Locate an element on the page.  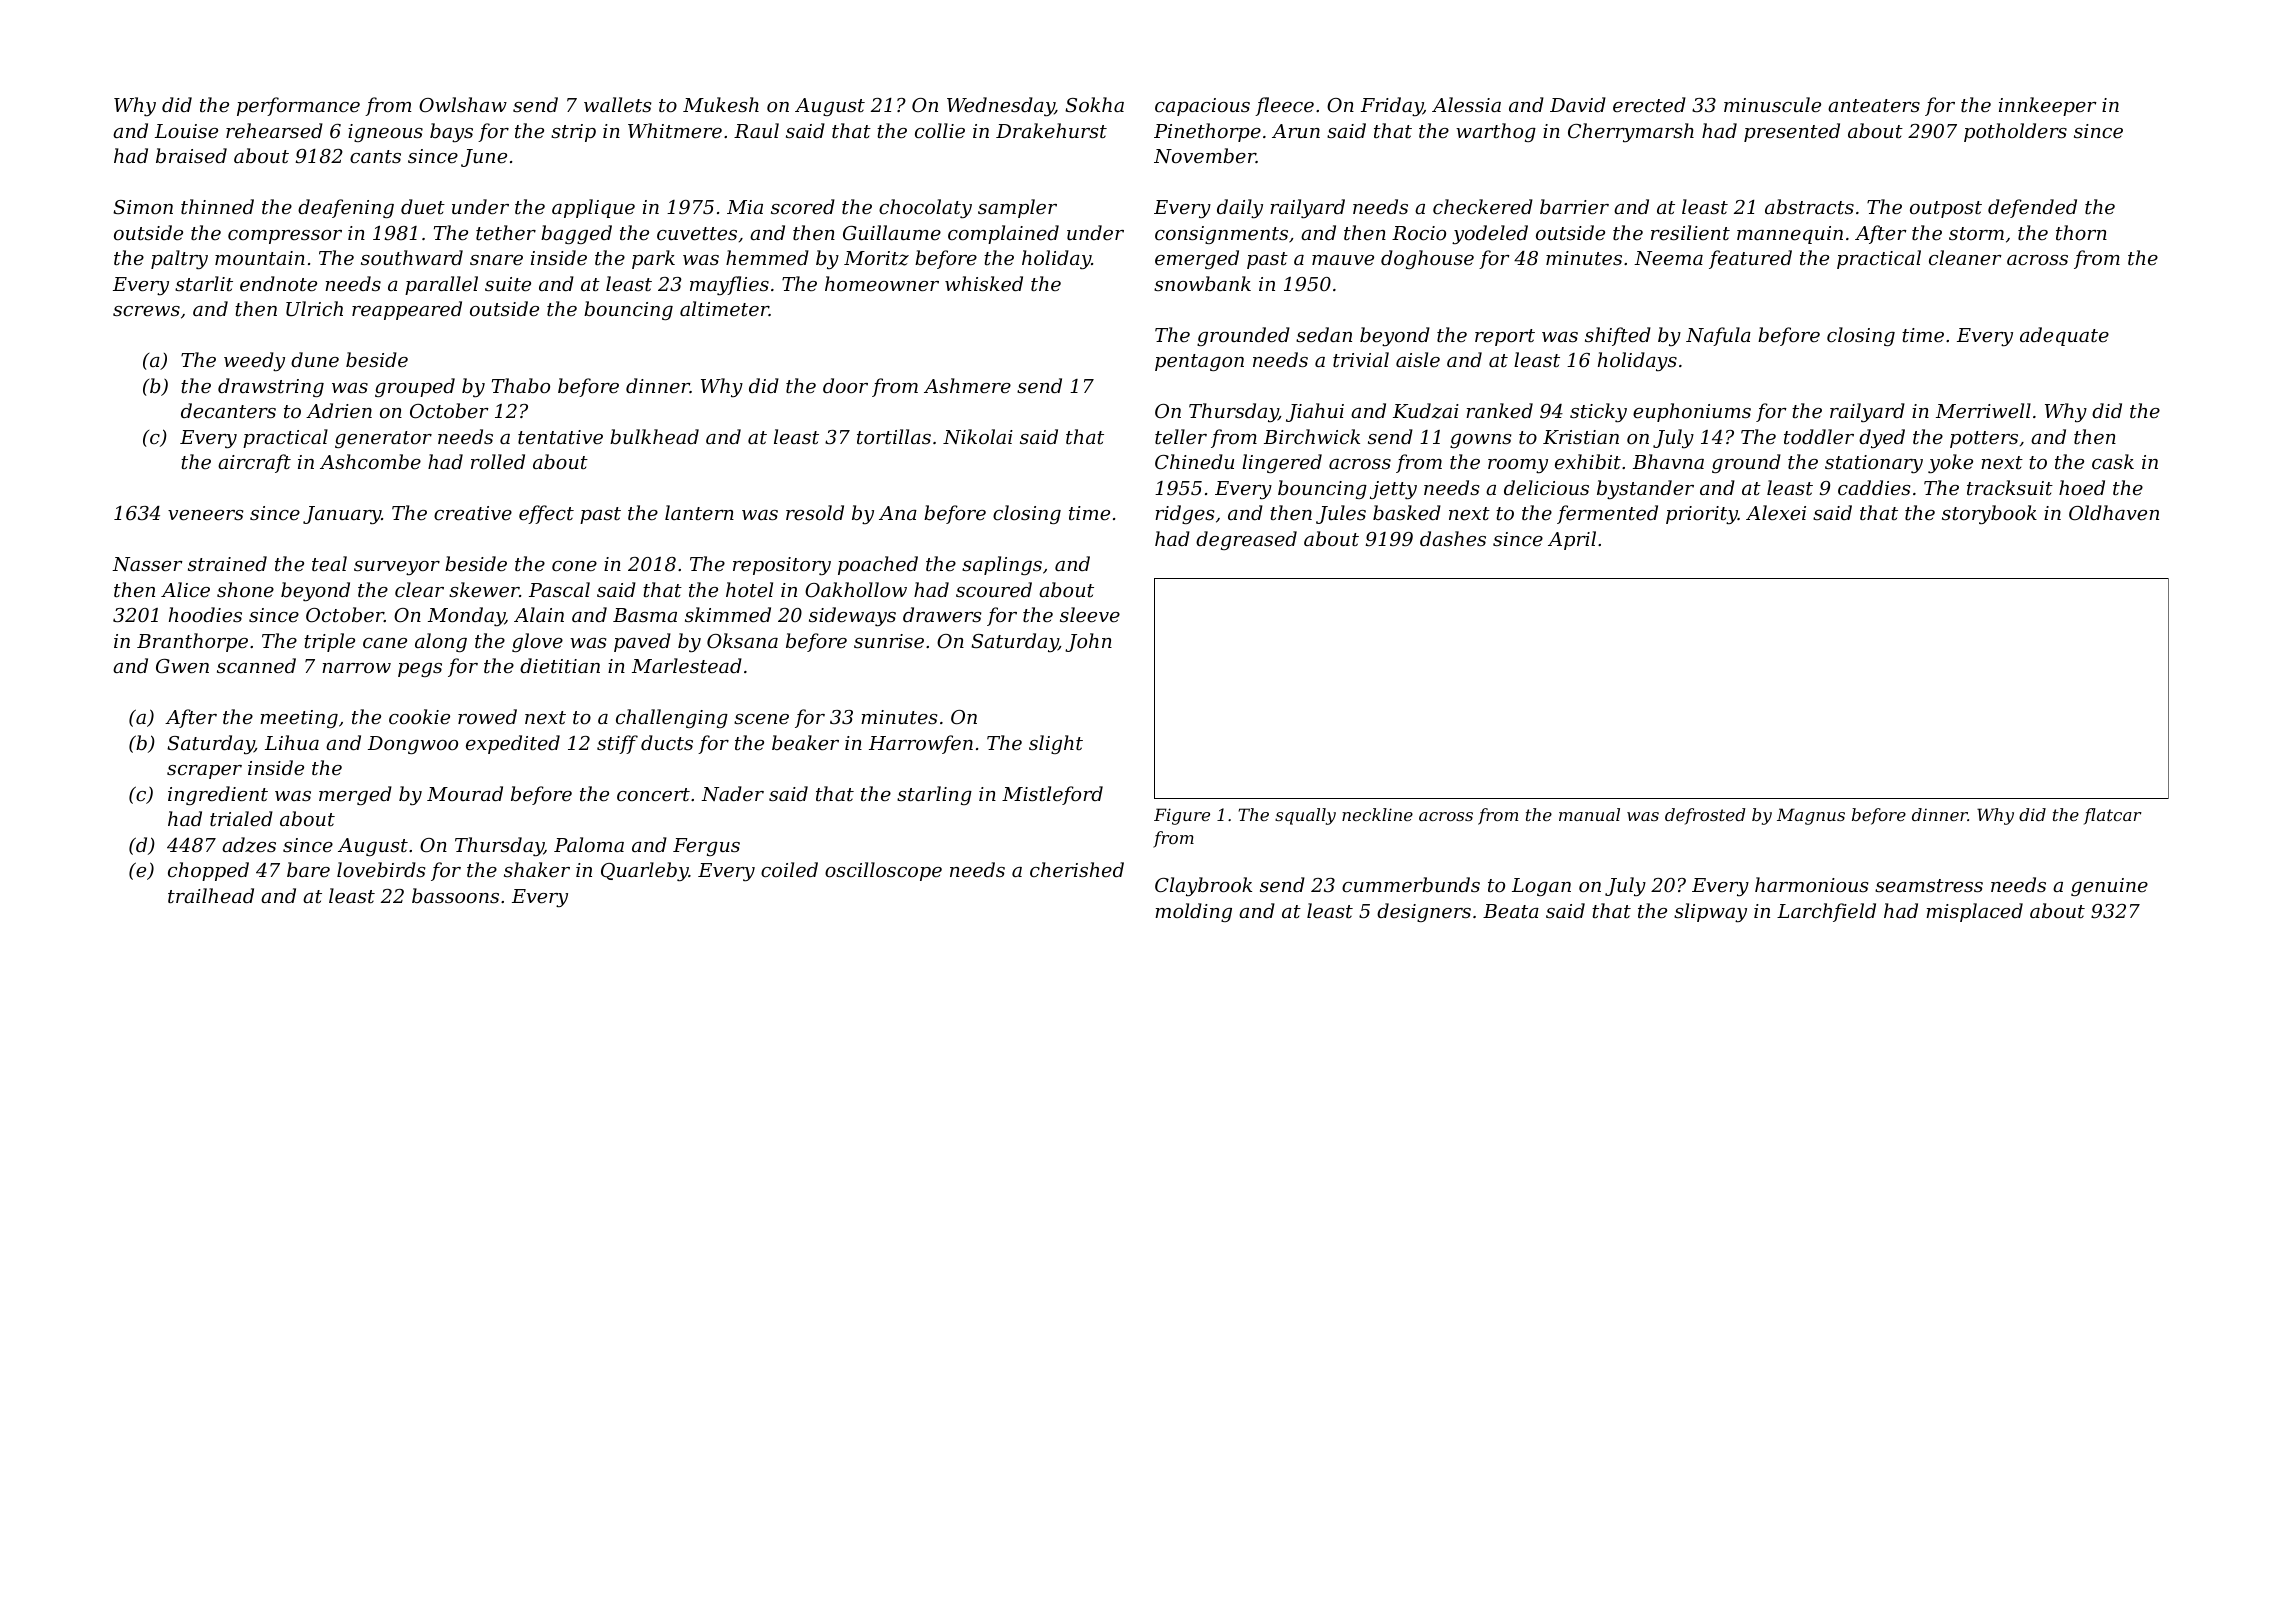
deafening is located at coordinates (346, 208).
